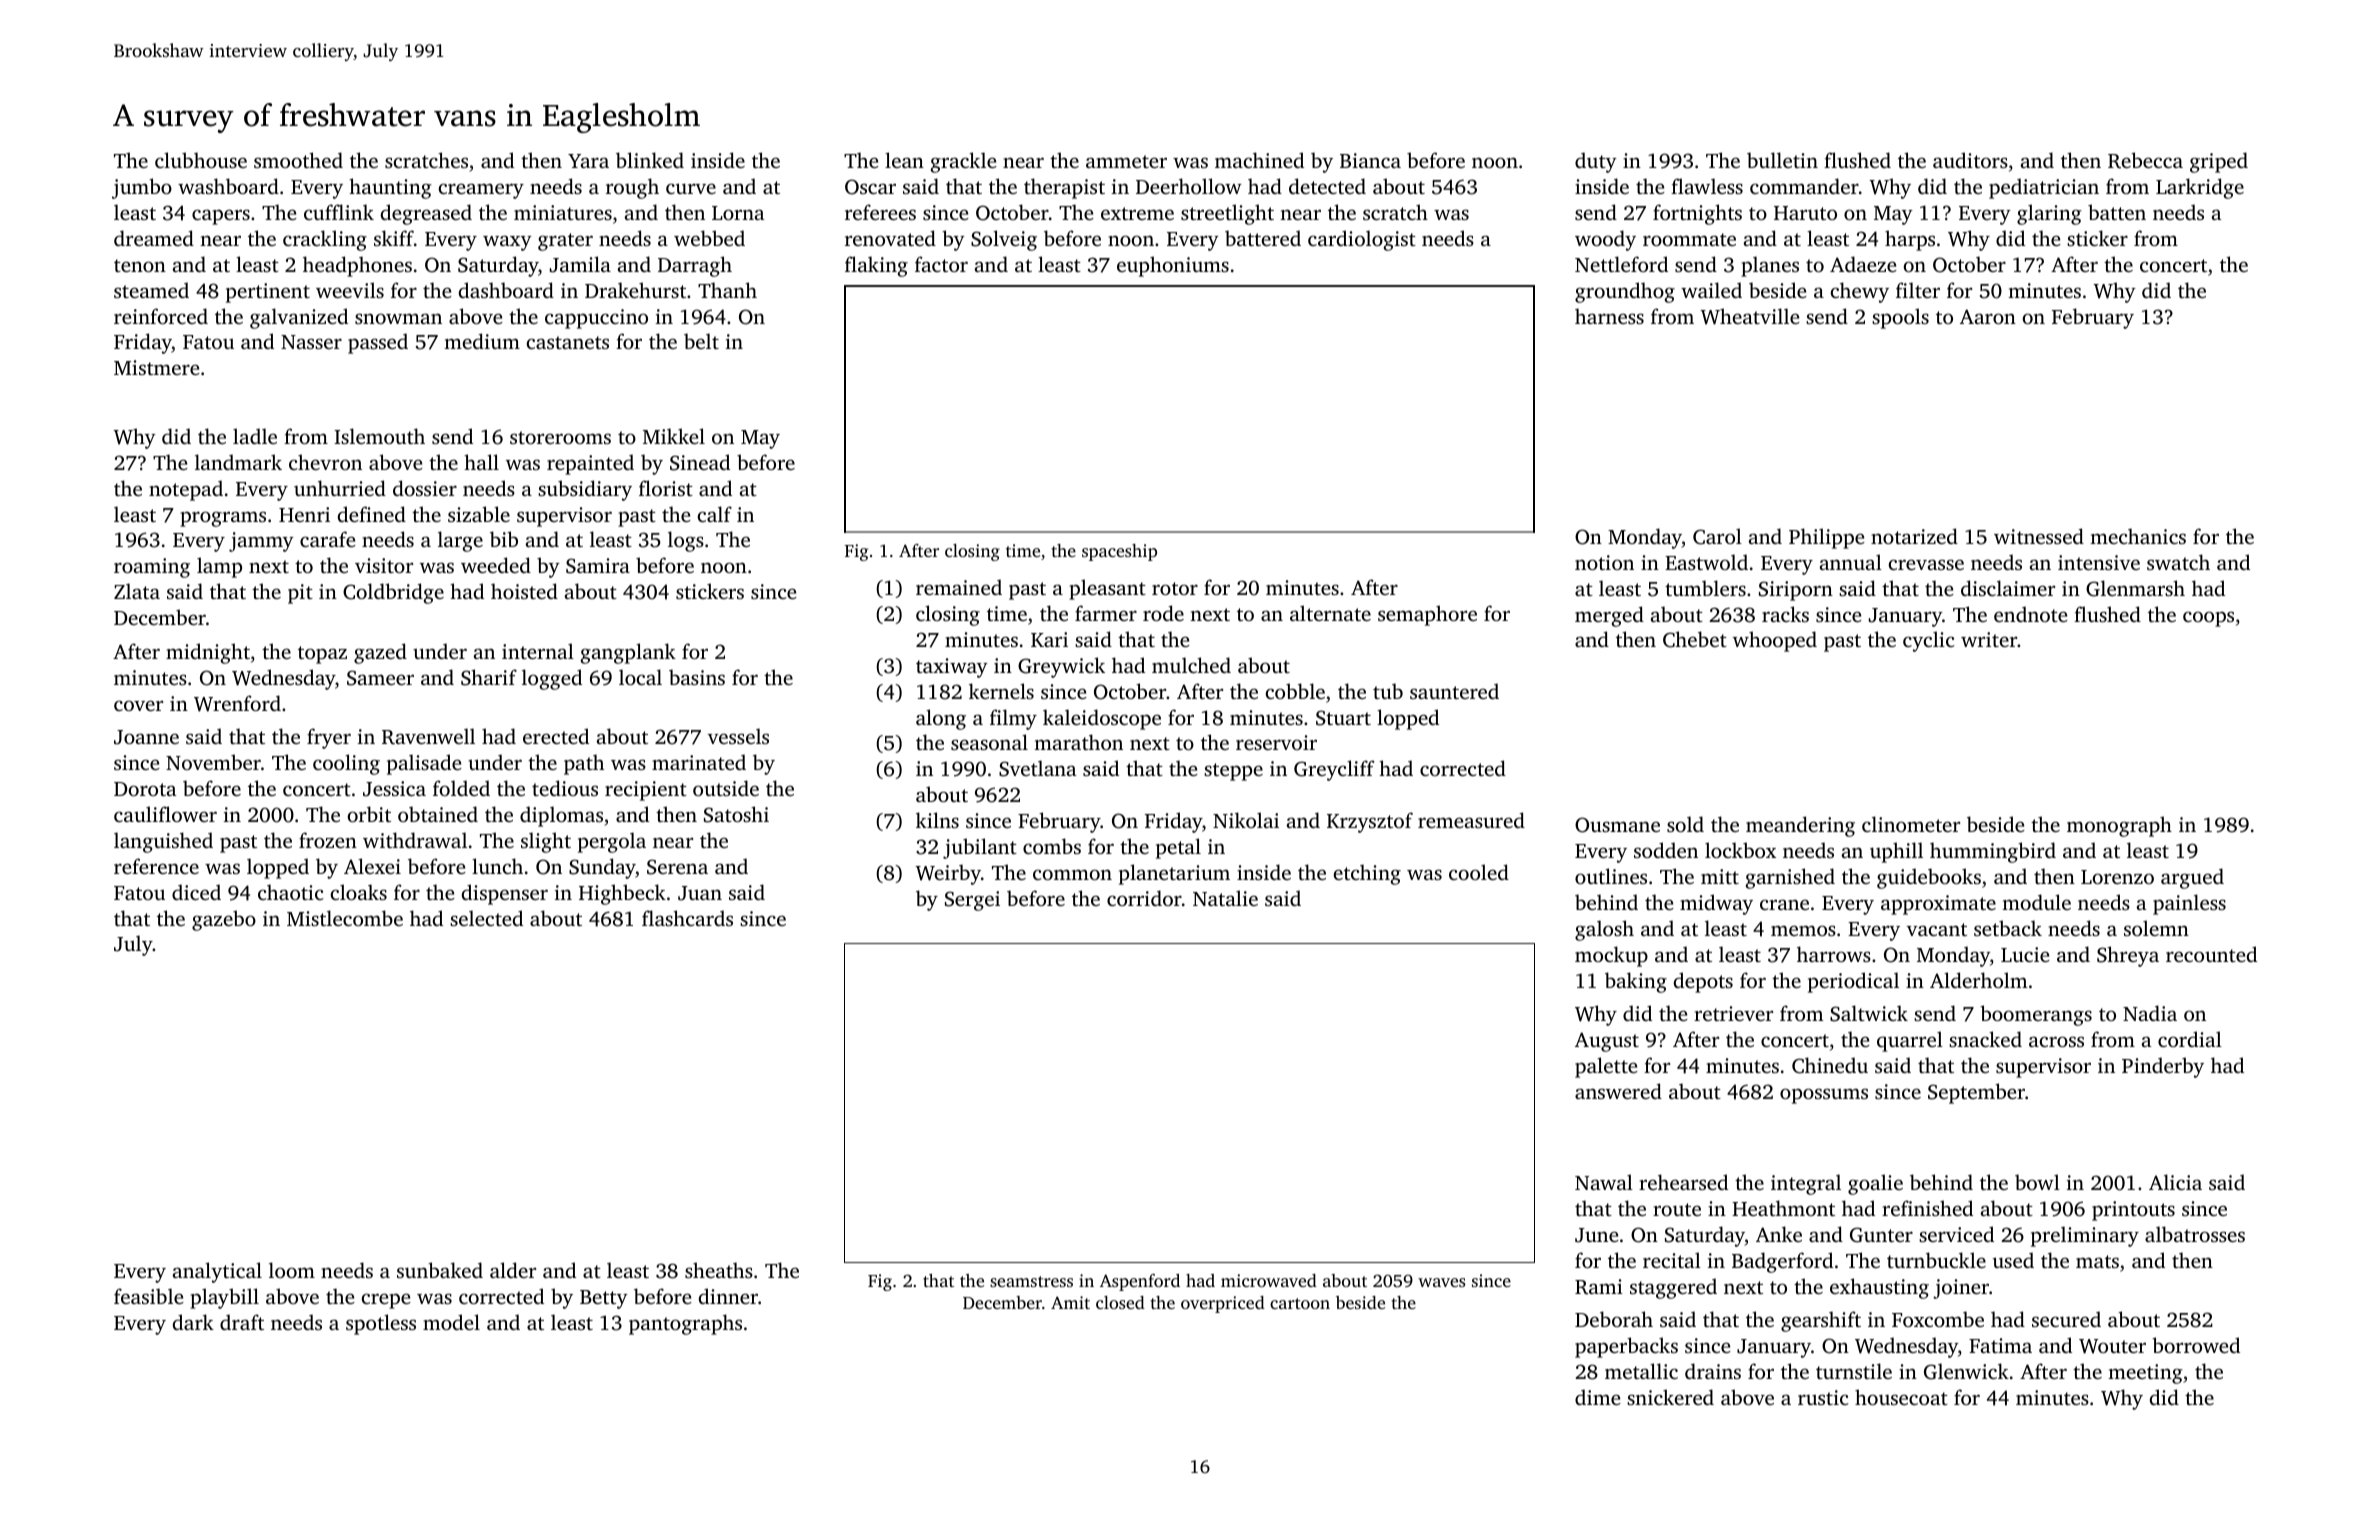  What do you see at coordinates (2208, 619) in the document?
I see `coops` at bounding box center [2208, 619].
